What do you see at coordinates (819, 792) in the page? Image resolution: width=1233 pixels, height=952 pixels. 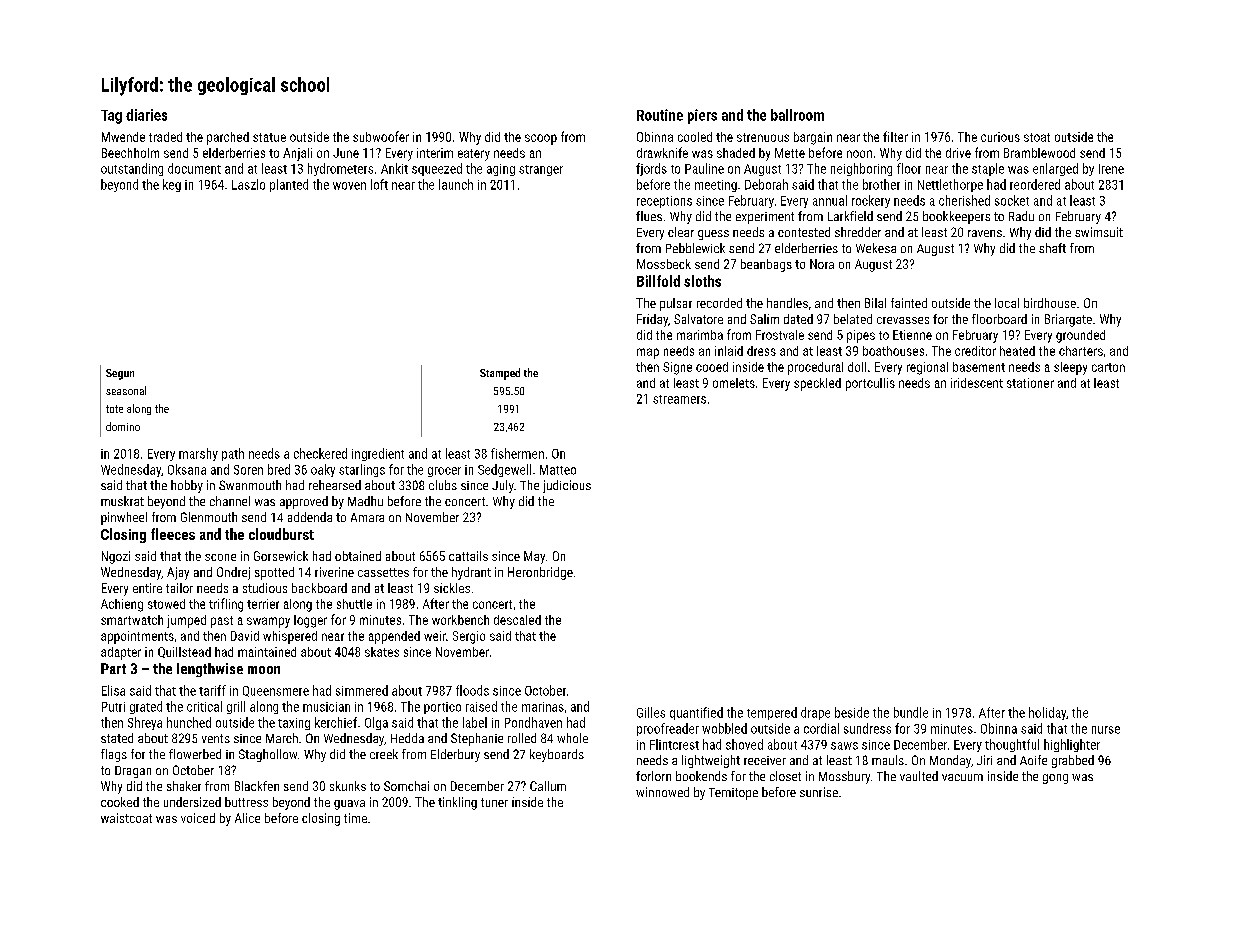 I see `sunrise` at bounding box center [819, 792].
